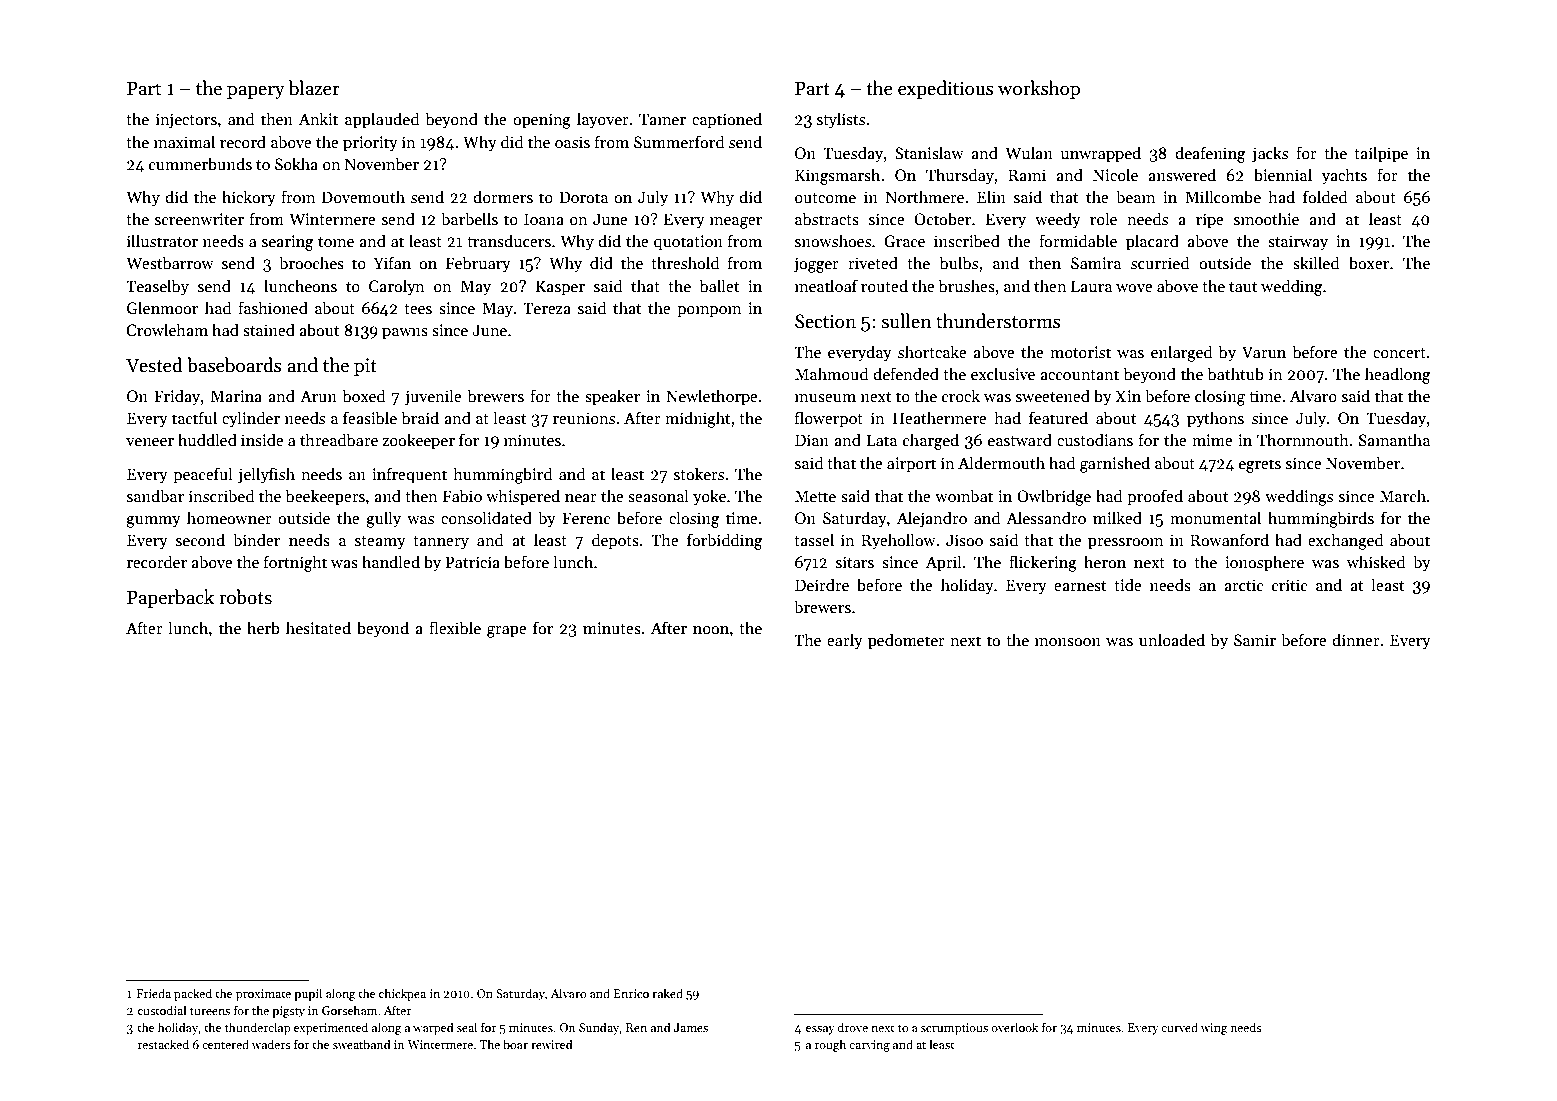 The width and height of the page is (1557, 1101). What do you see at coordinates (830, 1045) in the page?
I see `rough` at bounding box center [830, 1045].
